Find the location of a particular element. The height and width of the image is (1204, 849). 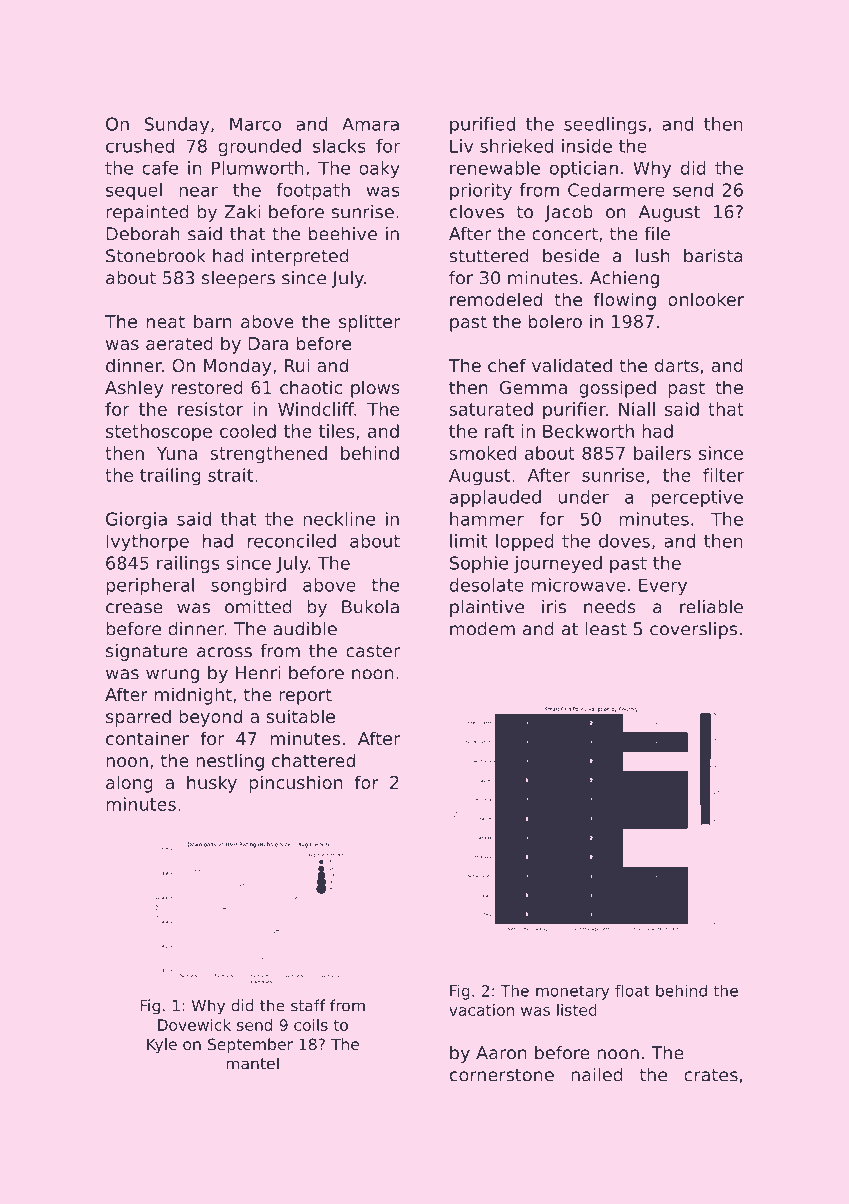

grounded is located at coordinates (260, 147).
